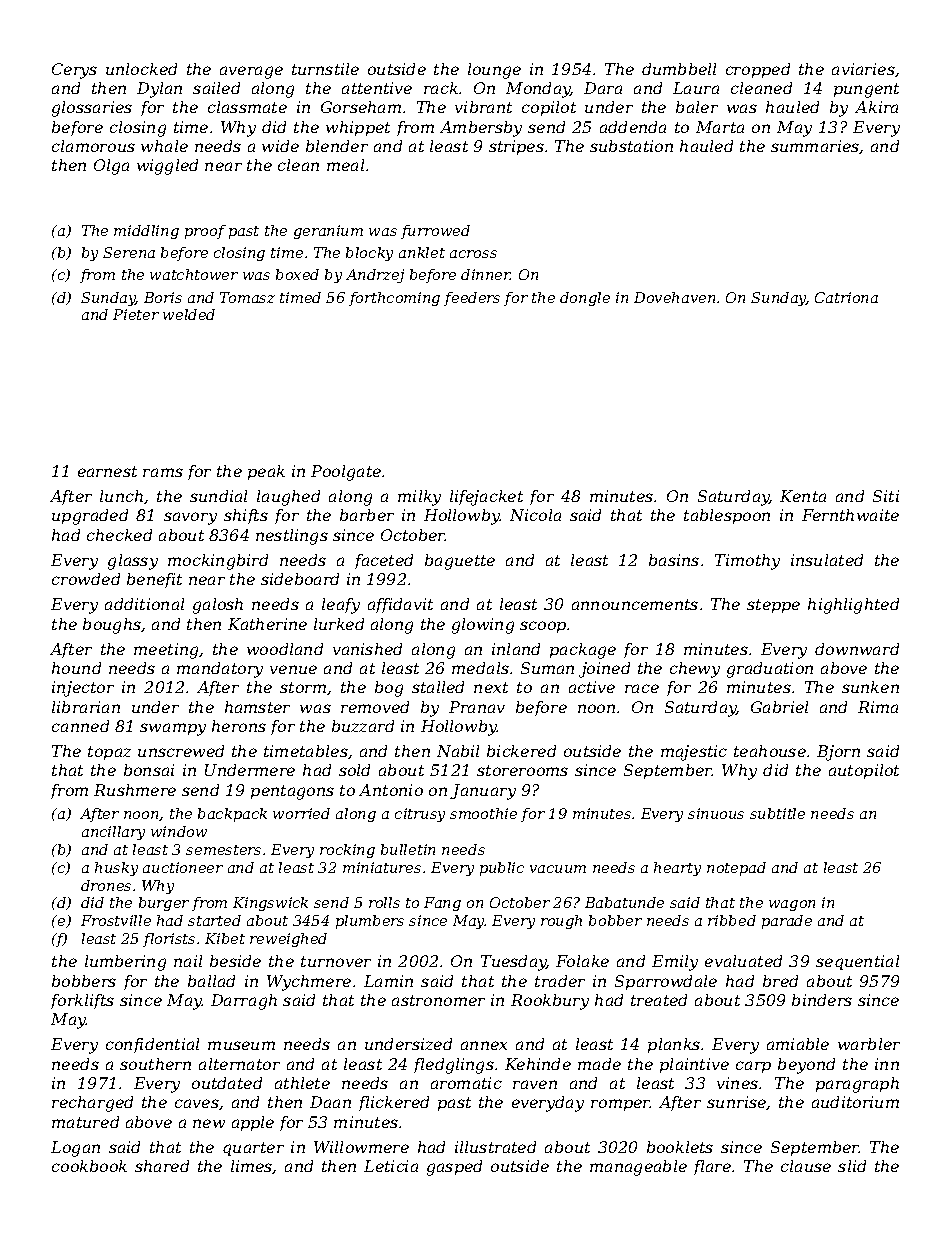 The height and width of the page is (1233, 952). Describe the element at coordinates (302, 1083) in the page. I see `athlete` at that location.
